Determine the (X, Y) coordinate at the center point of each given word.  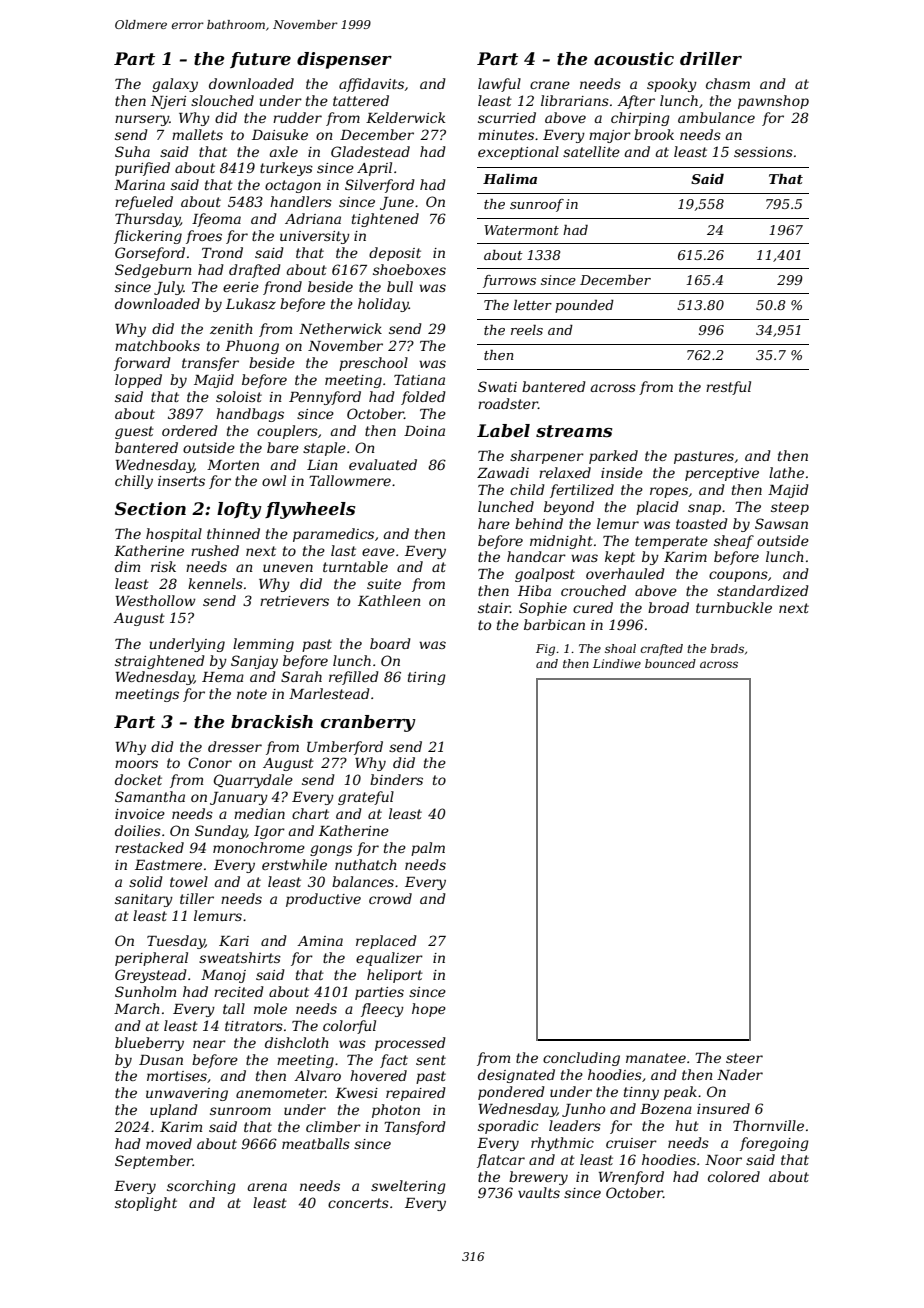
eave (378, 552)
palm (428, 849)
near (209, 1044)
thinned (233, 533)
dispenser (344, 60)
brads (727, 648)
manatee (656, 1058)
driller (711, 59)
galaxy (175, 85)
